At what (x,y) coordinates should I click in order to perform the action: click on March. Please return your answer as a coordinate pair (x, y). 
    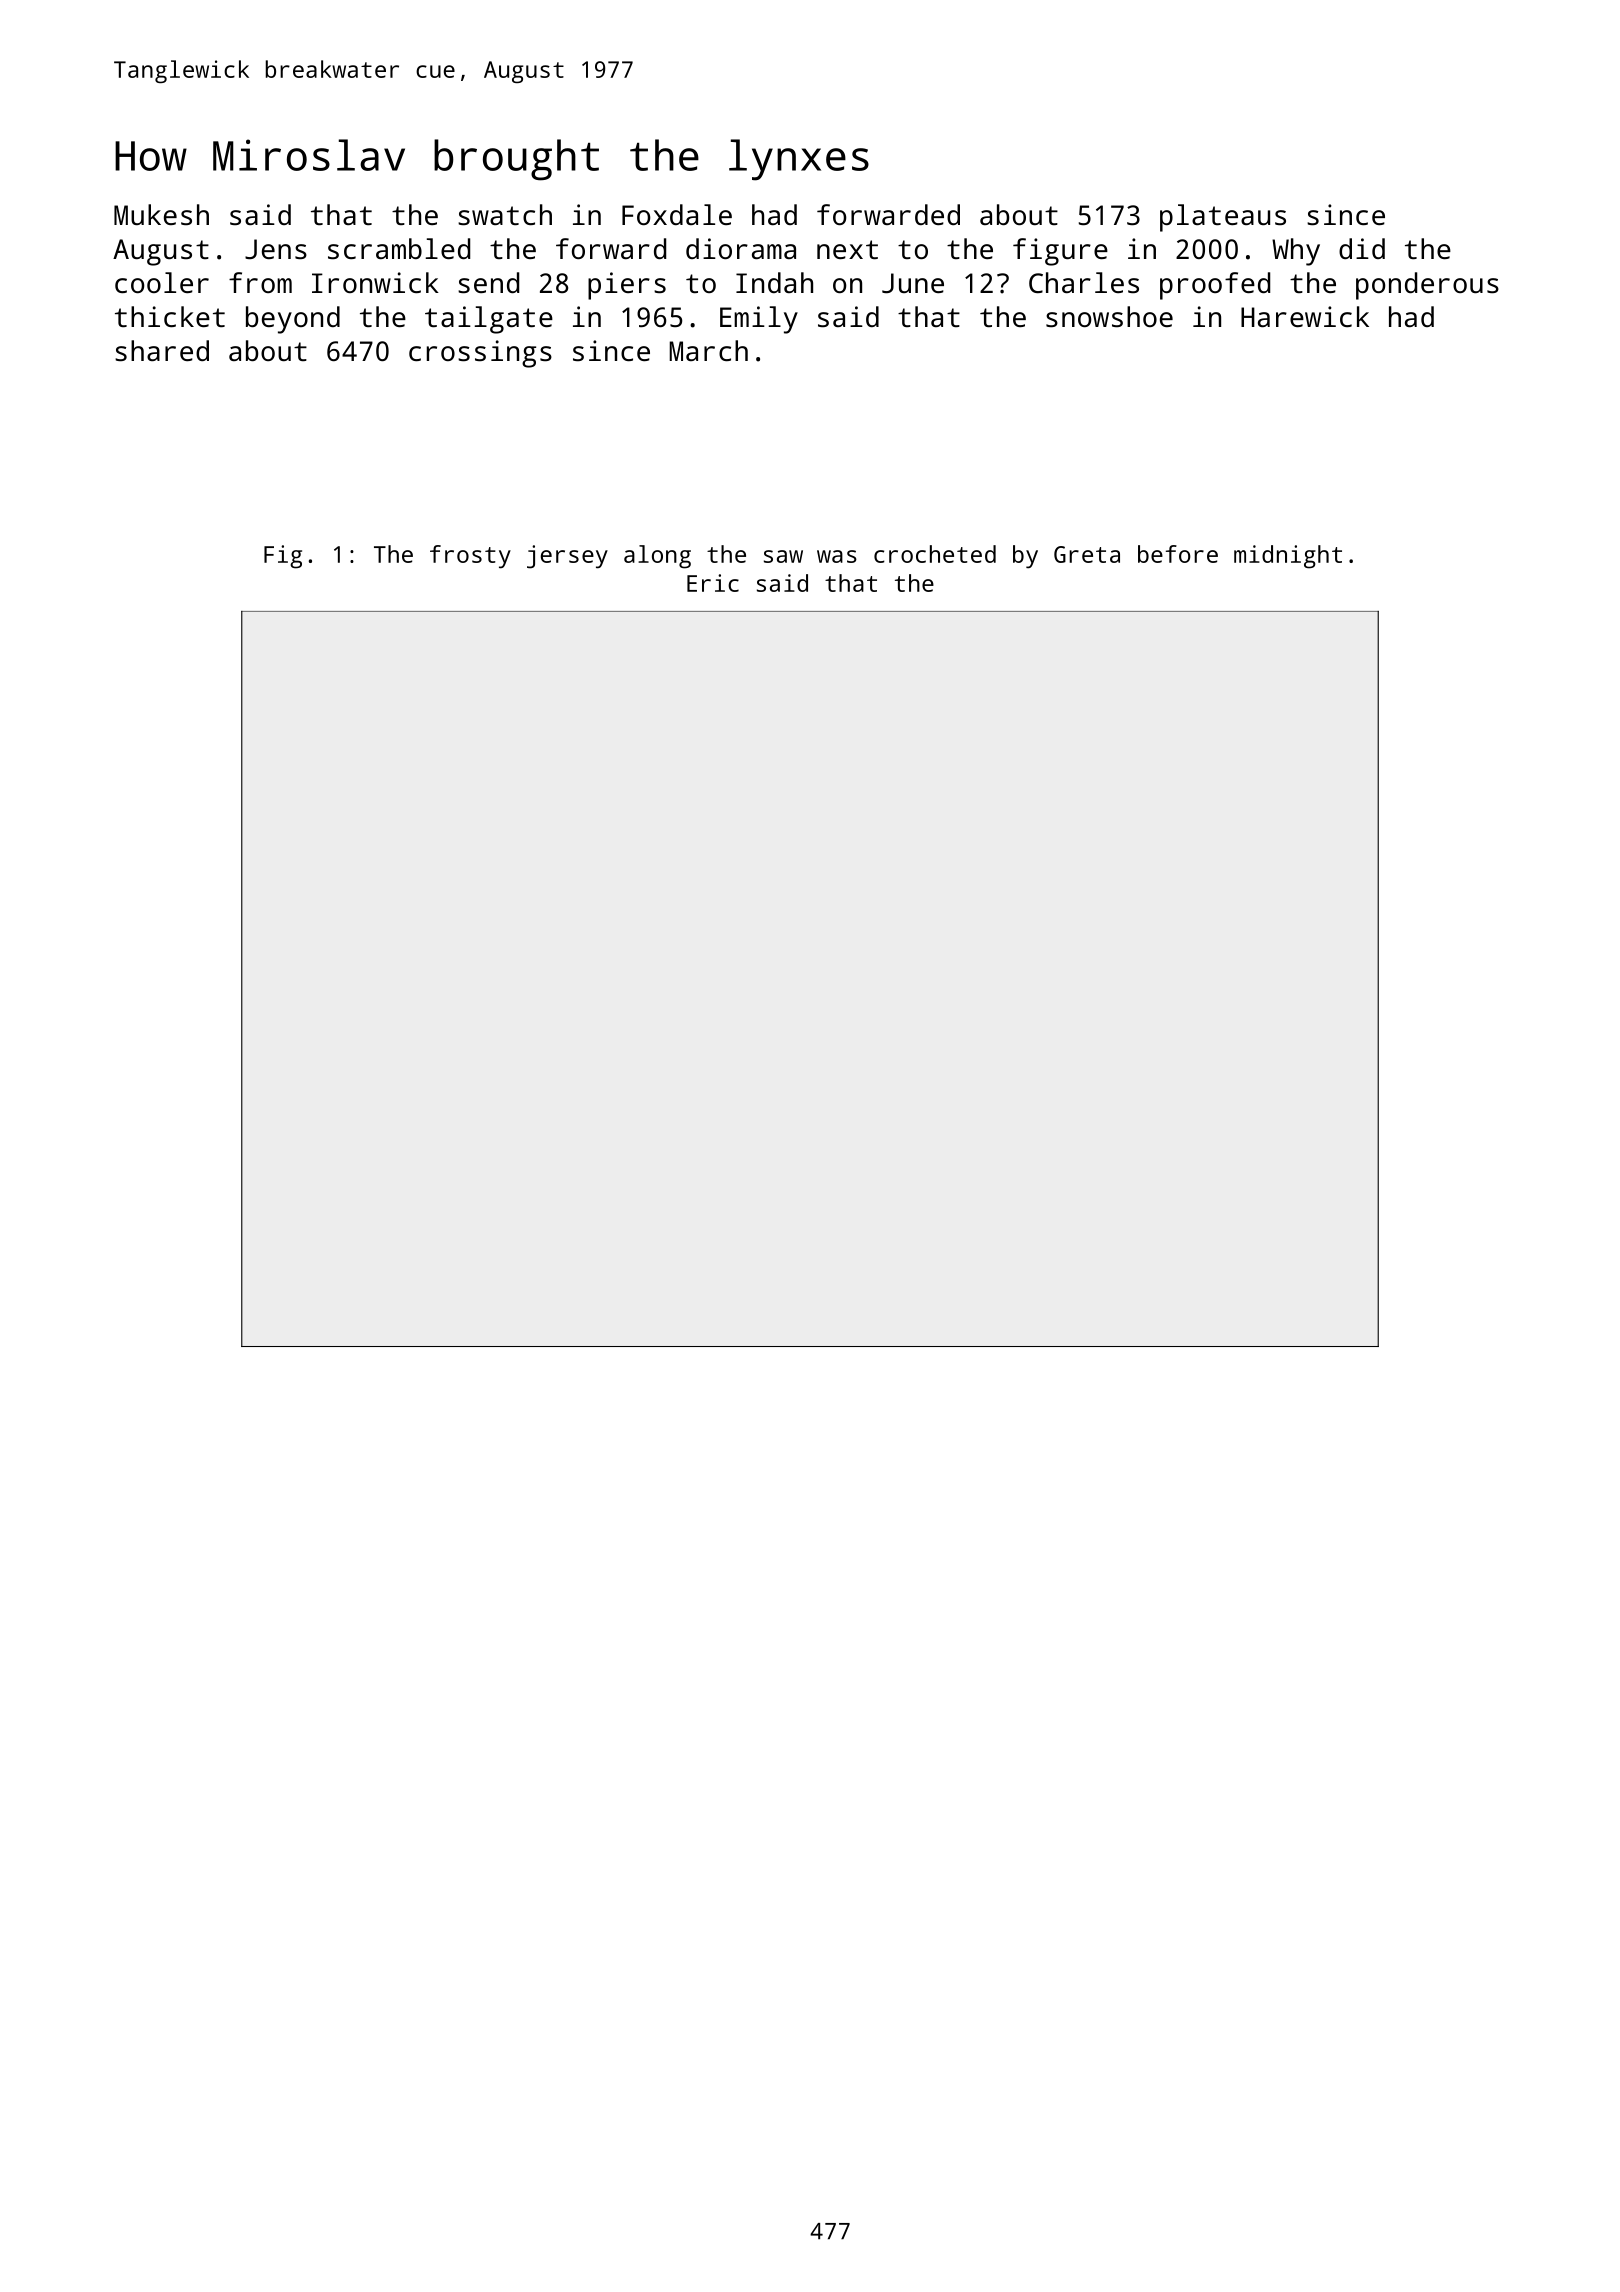
    Looking at the image, I should click on (708, 350).
